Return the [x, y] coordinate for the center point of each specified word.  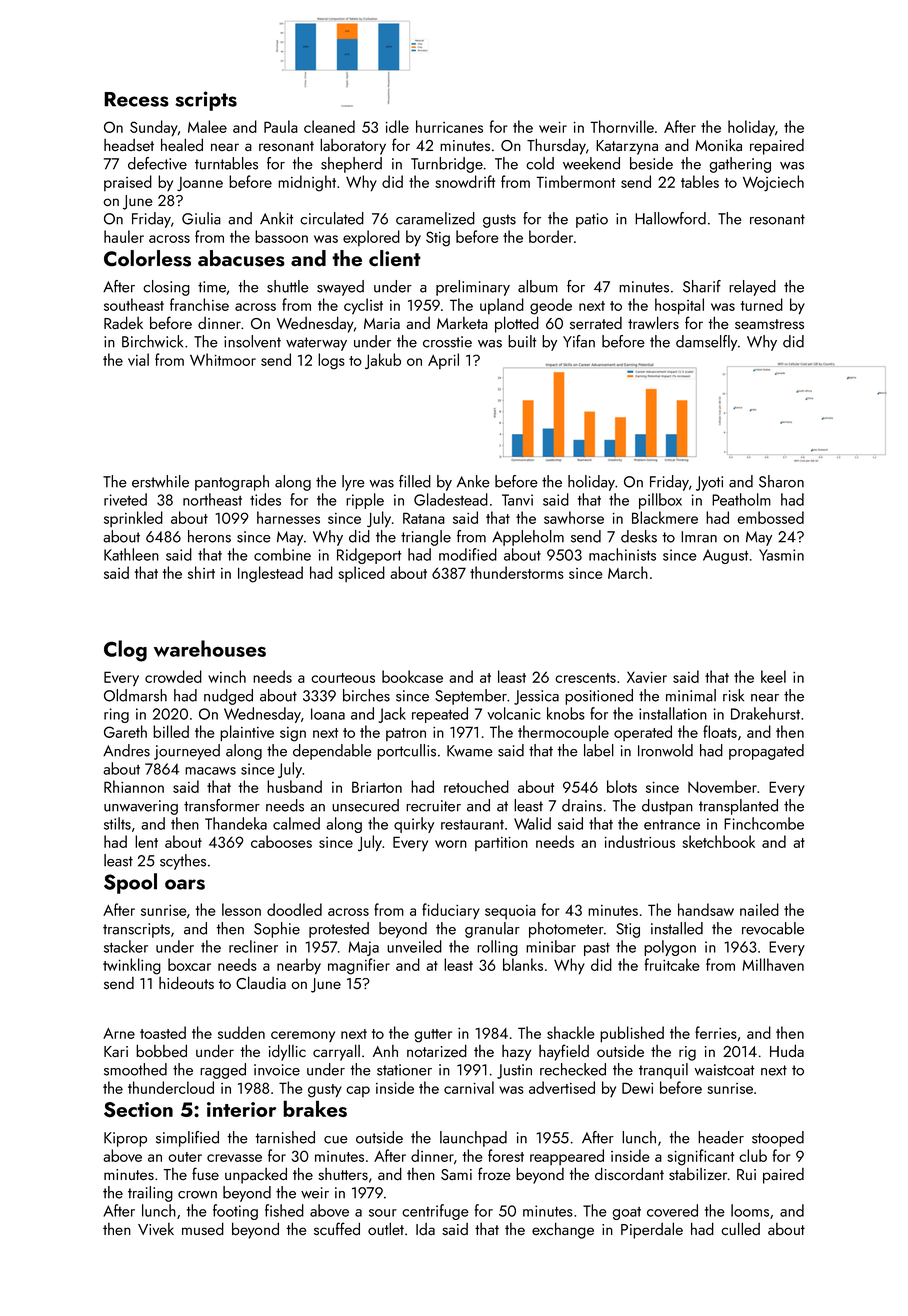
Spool [130, 883]
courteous [343, 678]
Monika [718, 145]
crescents [585, 678]
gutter [433, 1036]
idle [397, 126]
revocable [773, 928]
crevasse [234, 1158]
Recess [136, 99]
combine [282, 554]
